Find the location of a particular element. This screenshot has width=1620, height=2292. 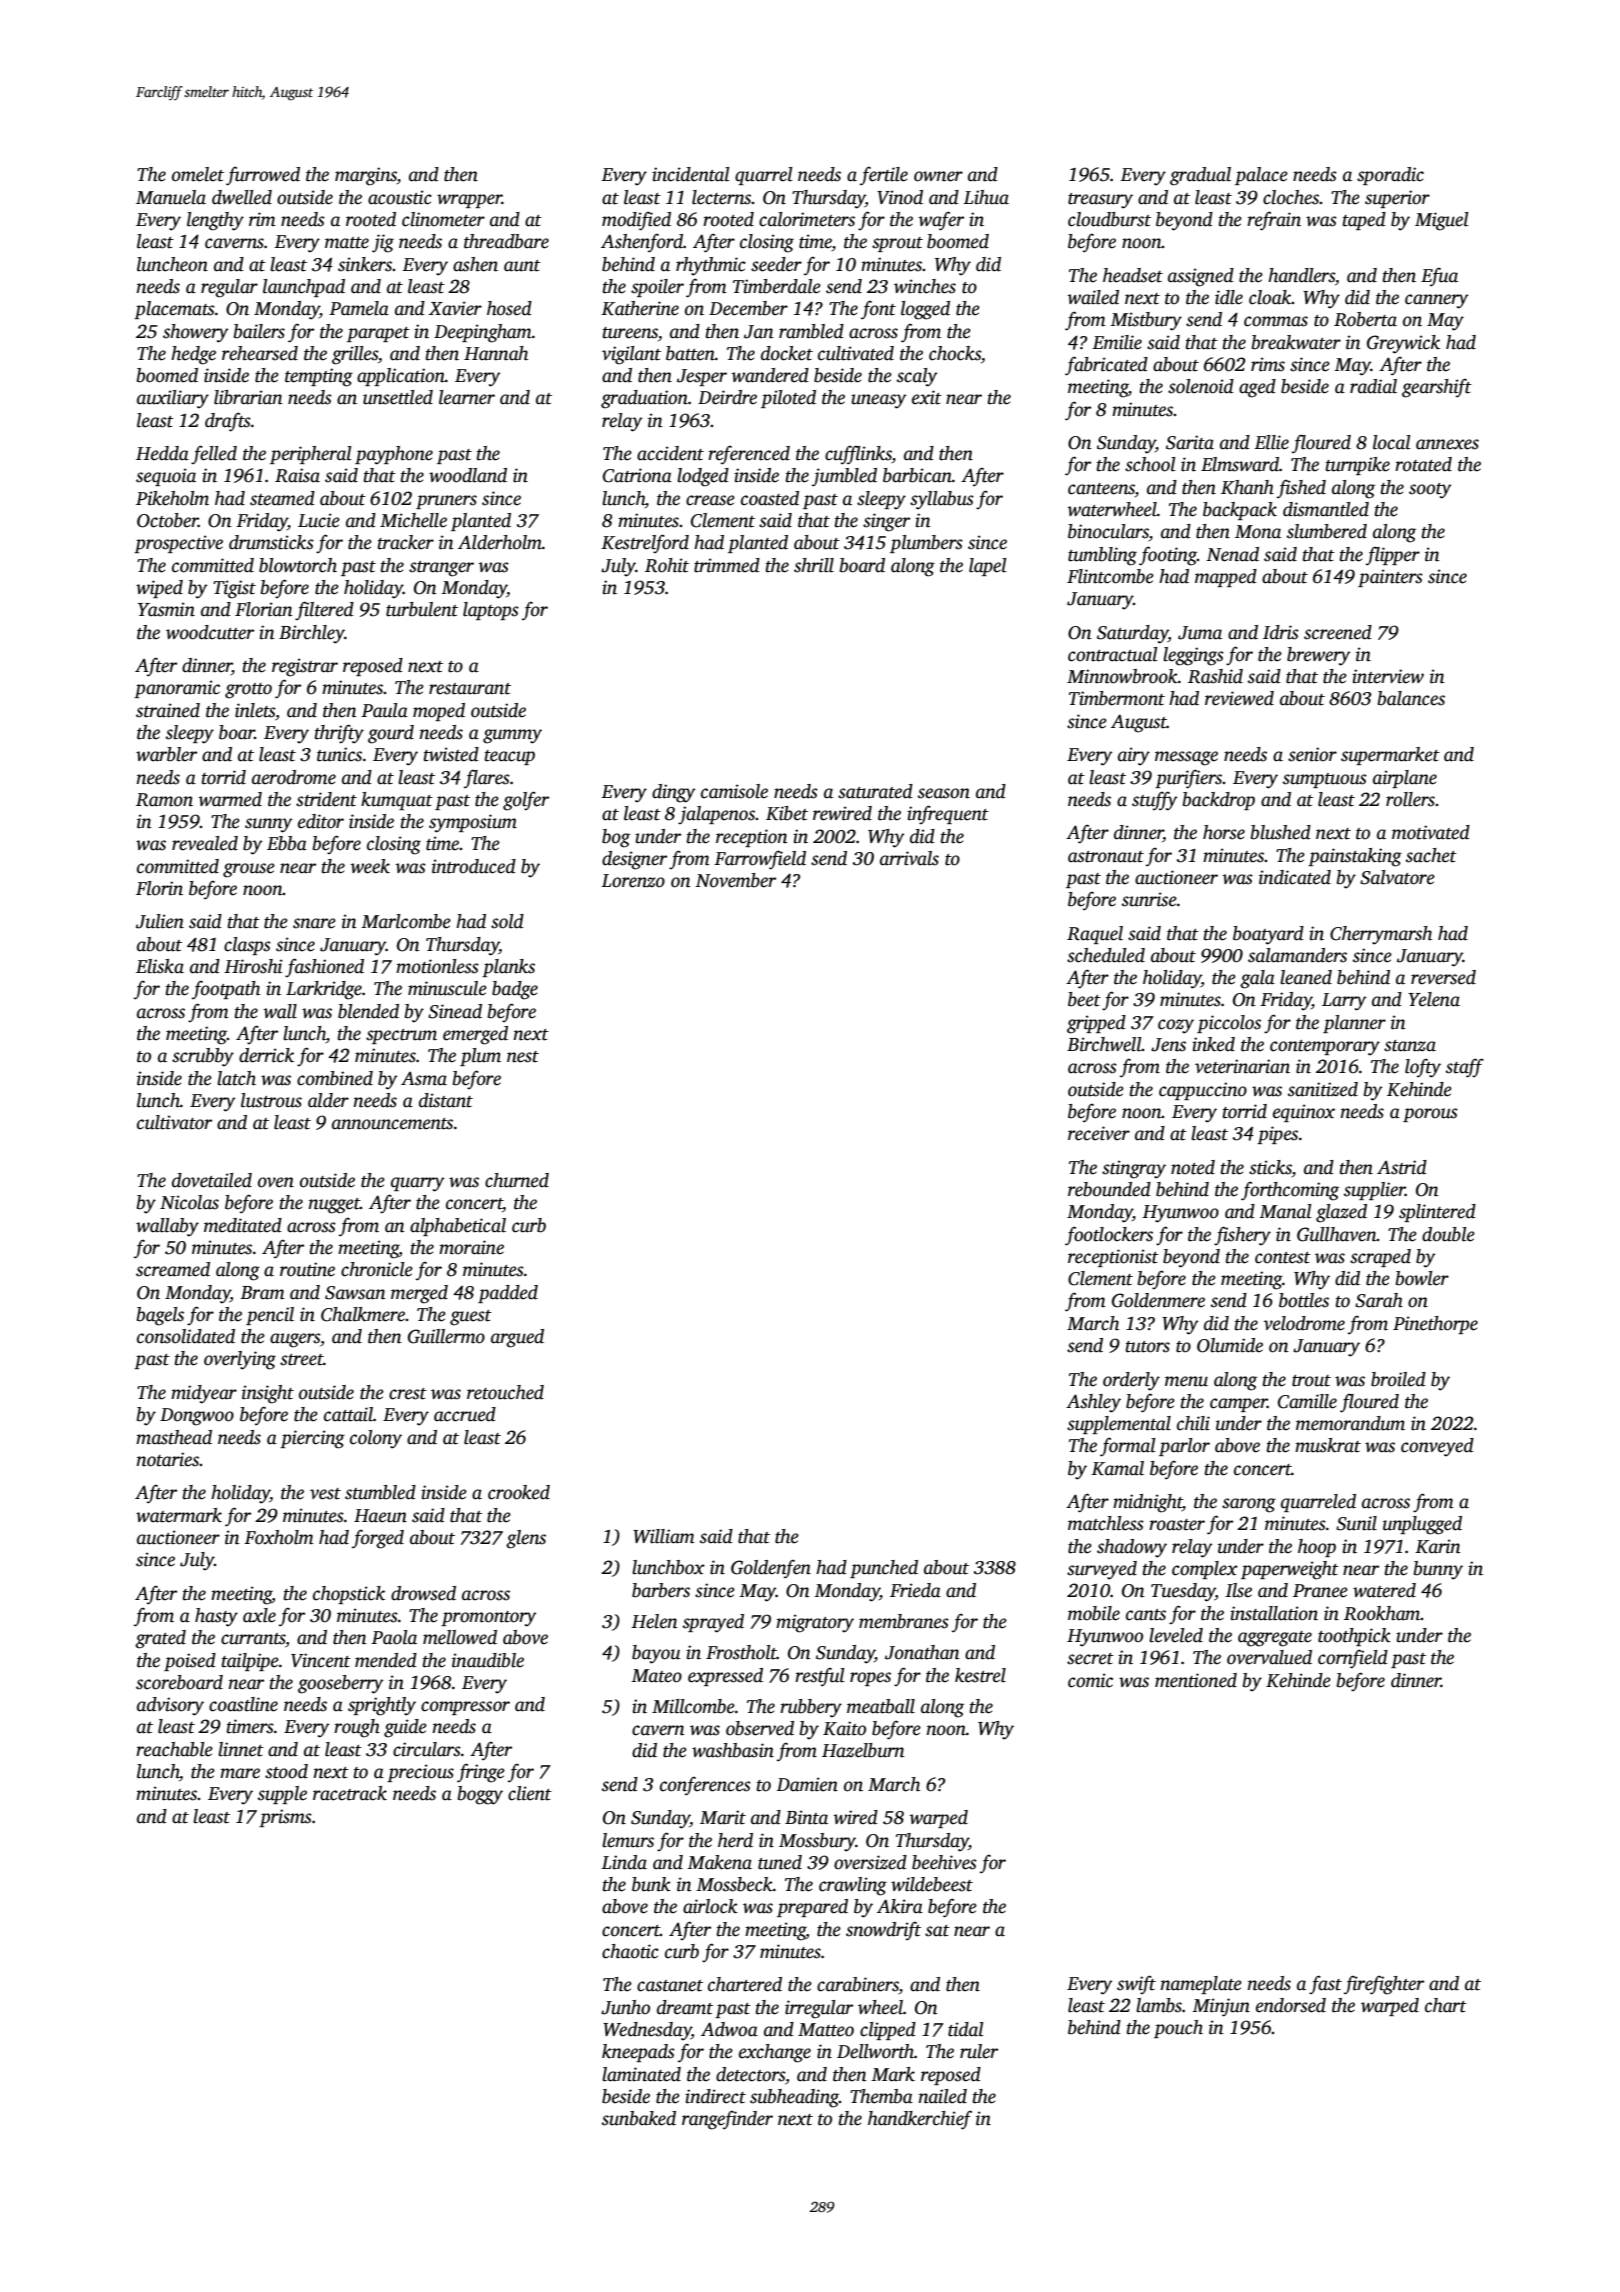

Mona is located at coordinates (1258, 532).
